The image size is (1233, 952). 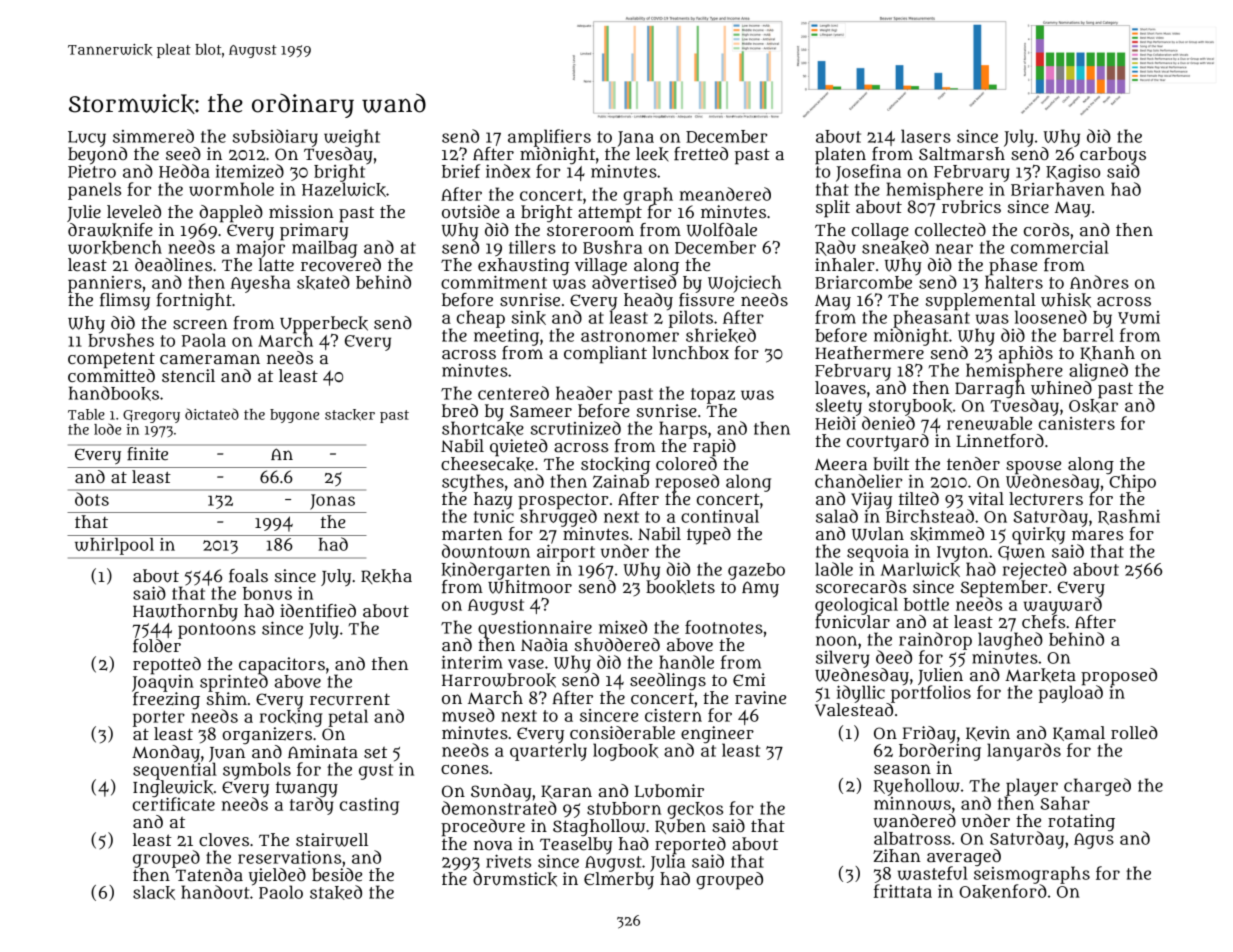 I want to click on storeroom, so click(x=590, y=230).
